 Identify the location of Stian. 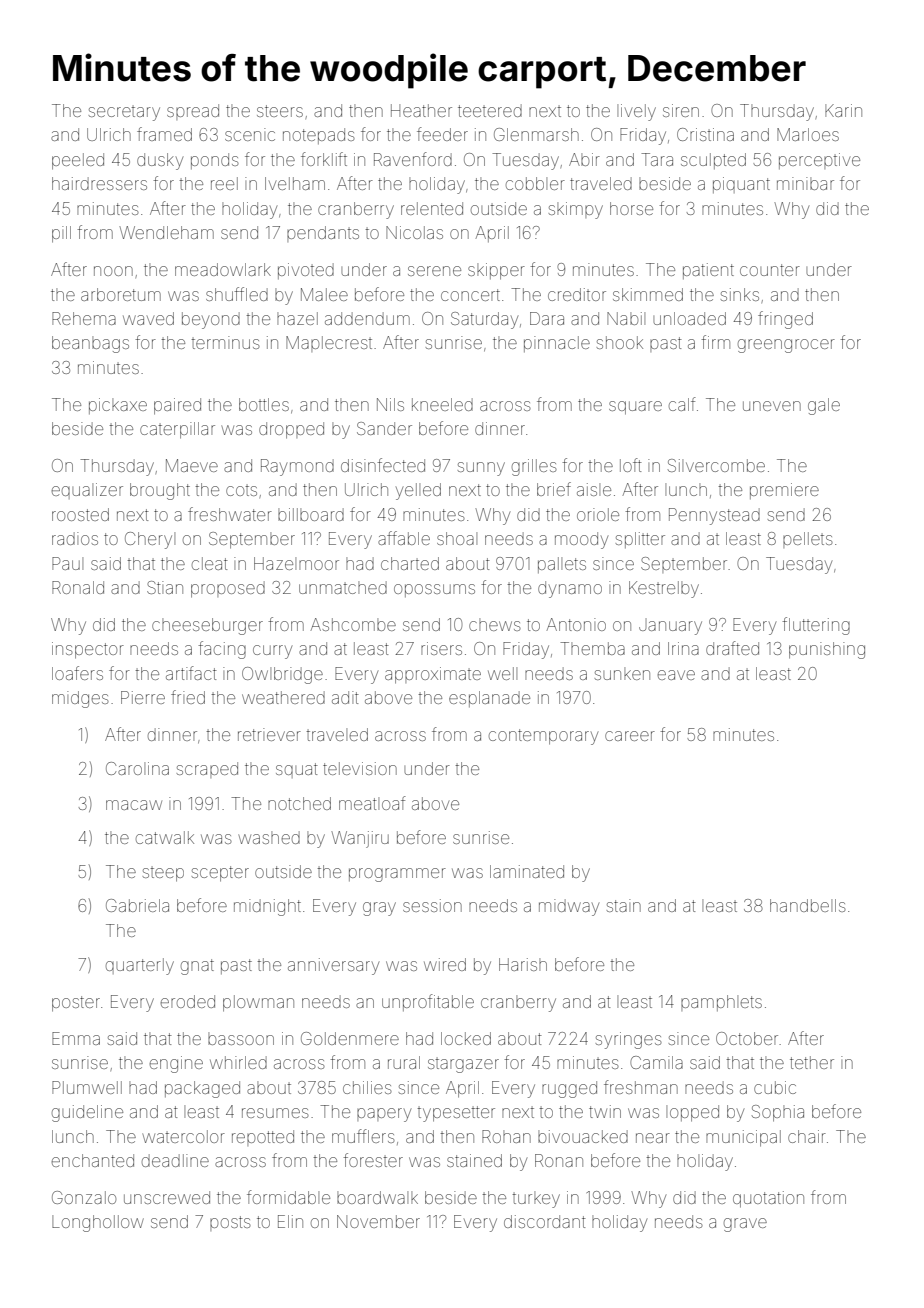
(165, 587).
